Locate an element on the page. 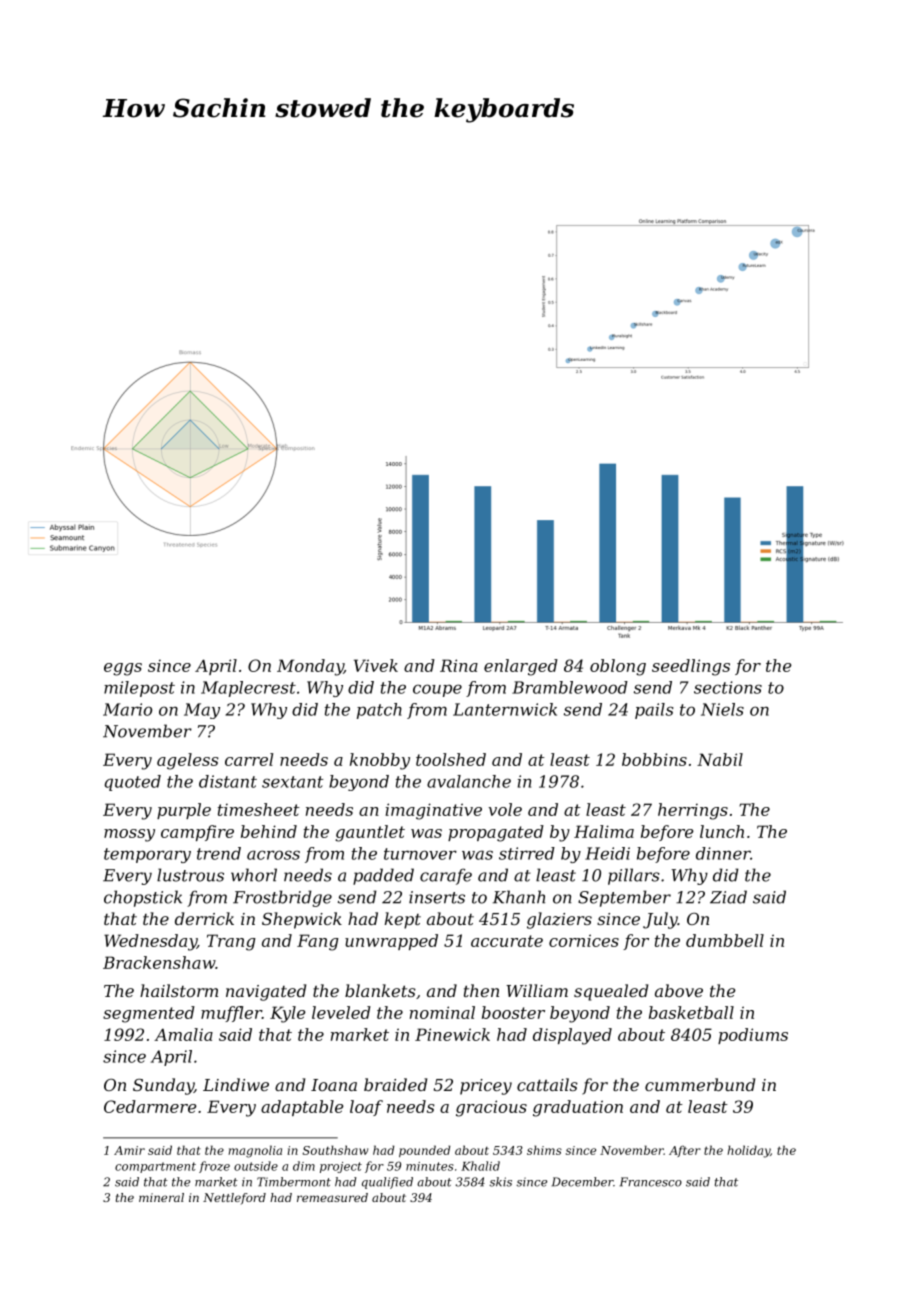  outside is located at coordinates (256, 1166).
